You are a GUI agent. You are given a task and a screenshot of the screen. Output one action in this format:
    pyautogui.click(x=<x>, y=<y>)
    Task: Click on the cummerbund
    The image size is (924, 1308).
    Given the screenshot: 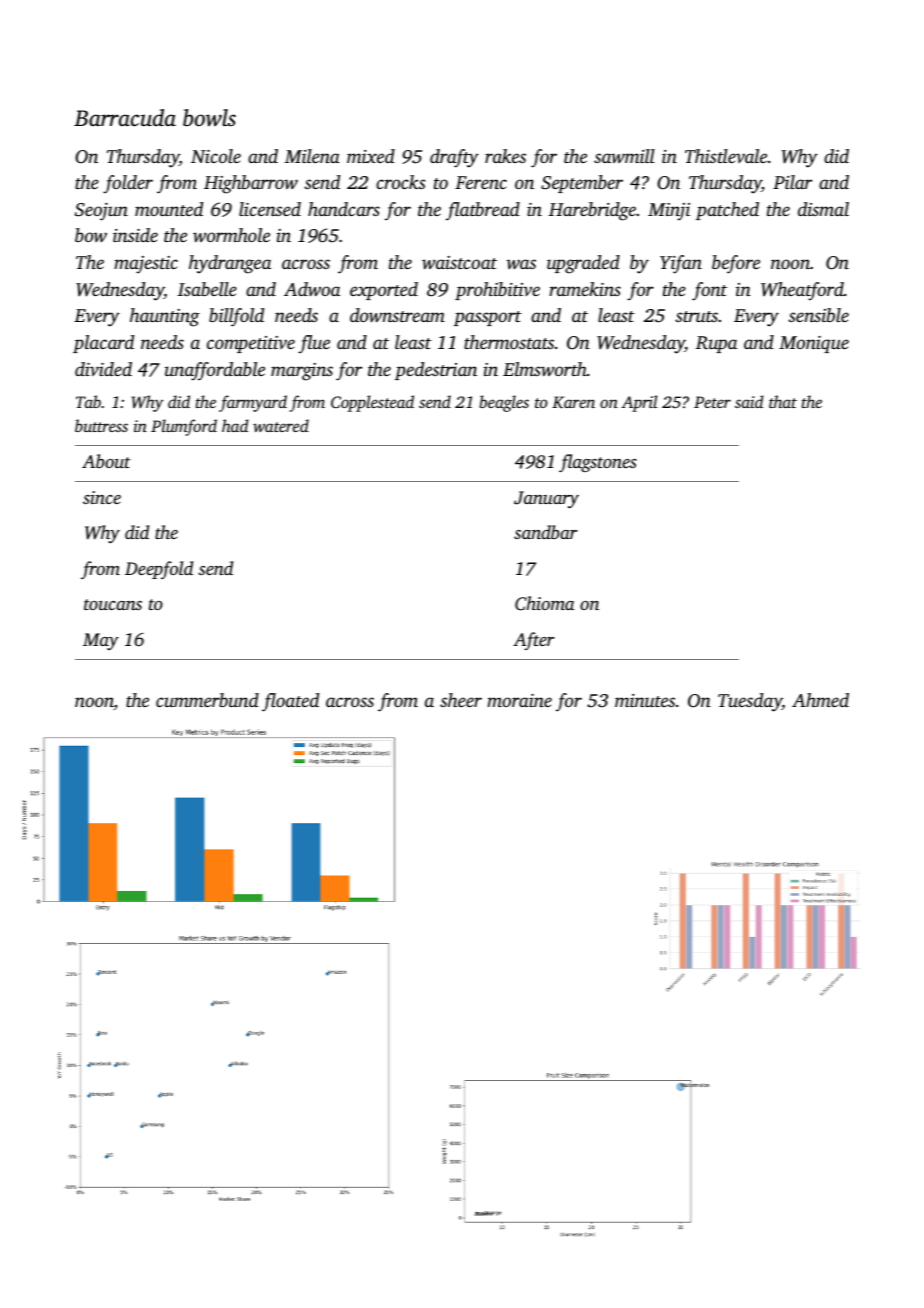 What is the action you would take?
    pyautogui.click(x=207, y=700)
